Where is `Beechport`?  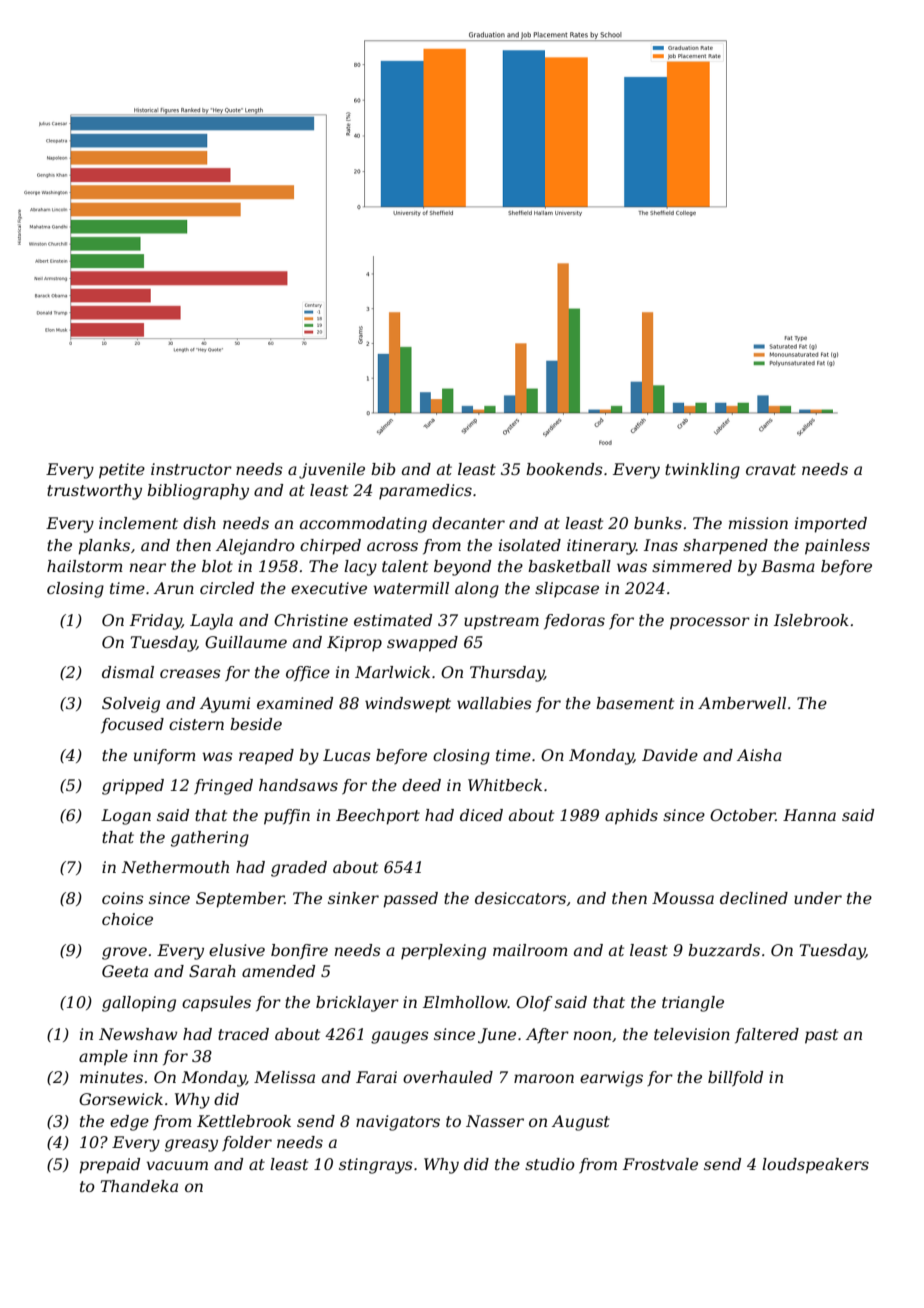 Beechport is located at coordinates (378, 817).
